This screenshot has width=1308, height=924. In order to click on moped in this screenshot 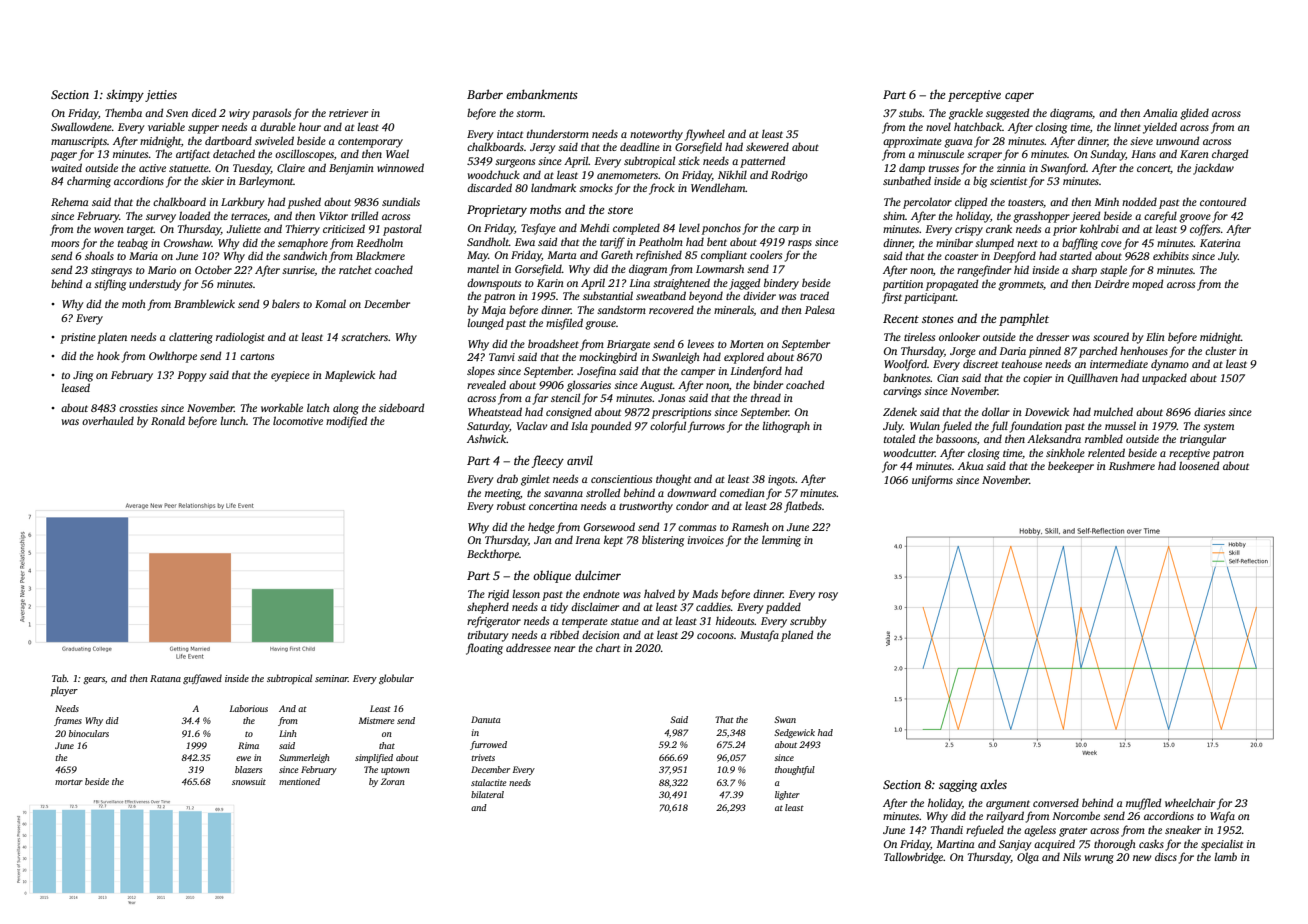, I will do `click(1147, 285)`.
